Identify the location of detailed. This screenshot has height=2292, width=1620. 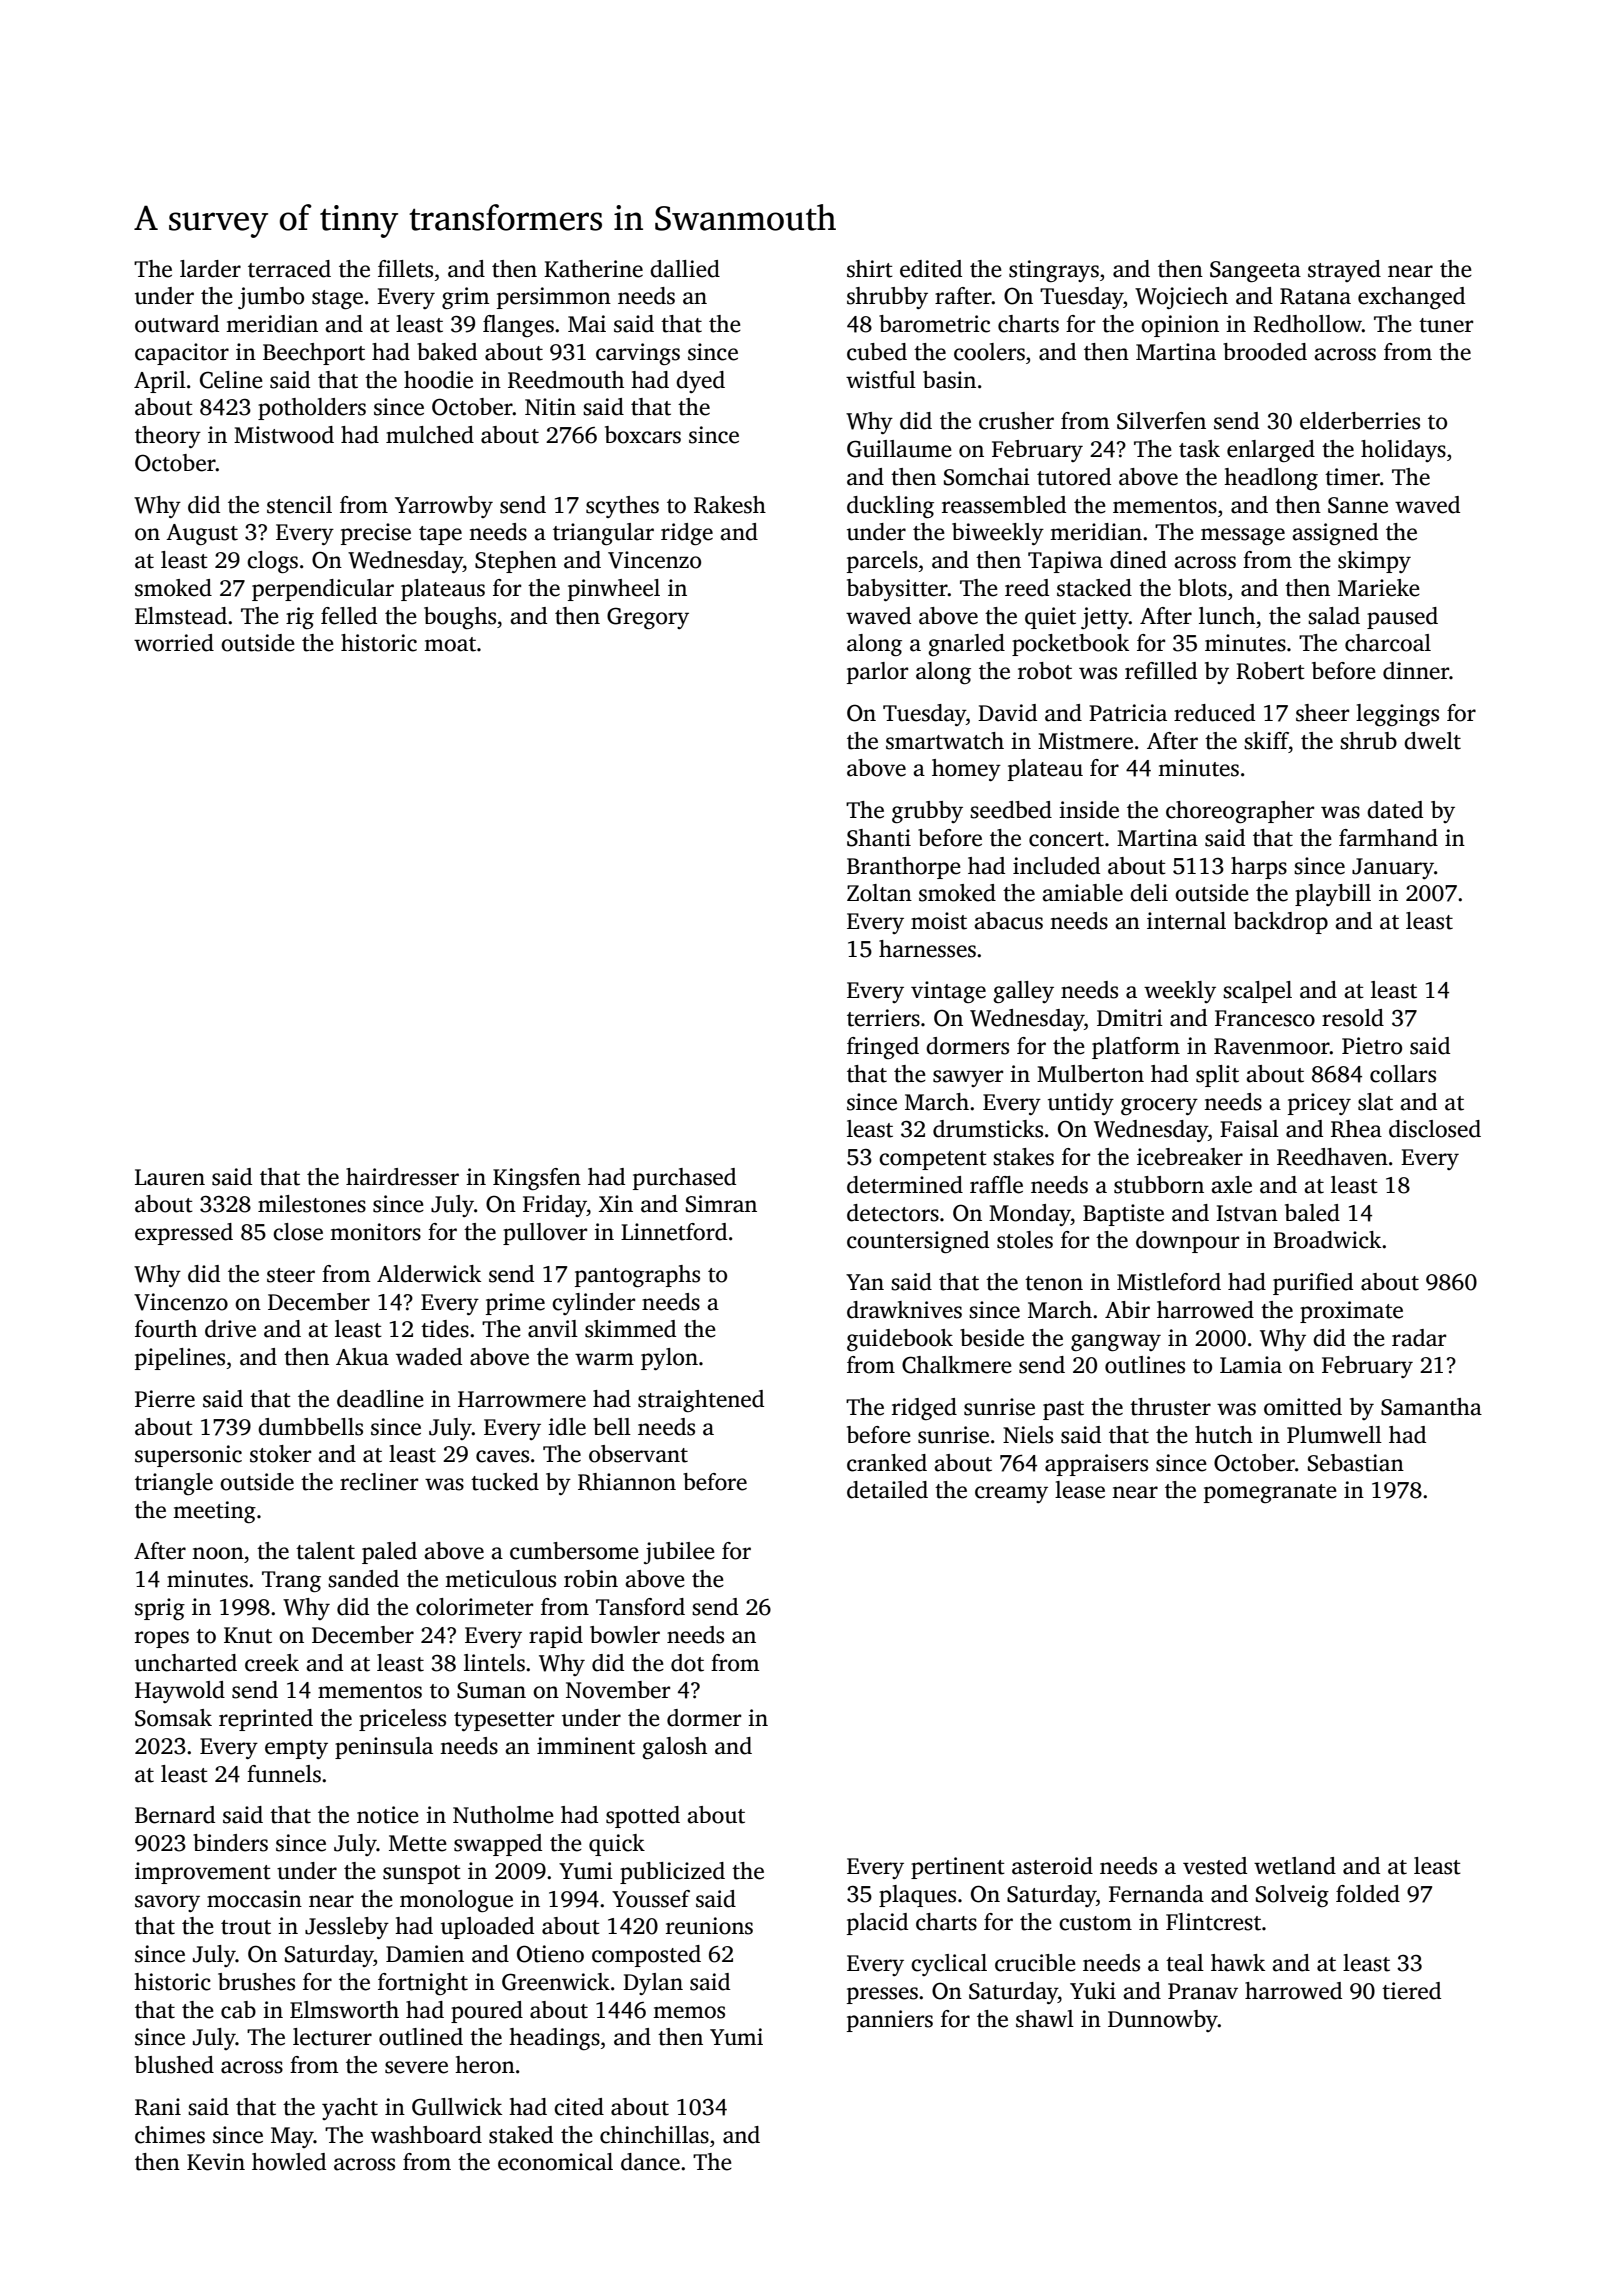
(887, 1490).
